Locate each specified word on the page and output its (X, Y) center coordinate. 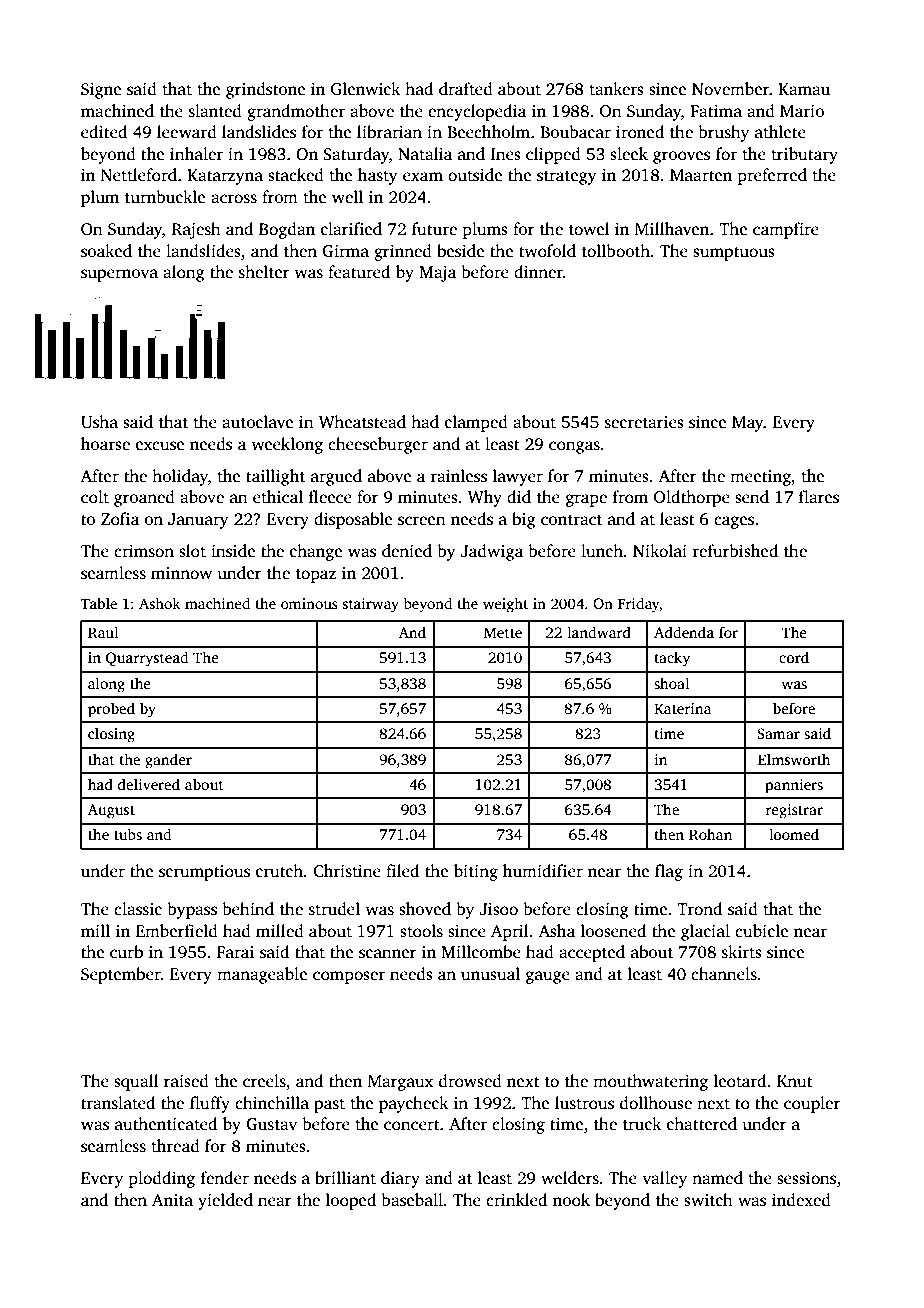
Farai (235, 952)
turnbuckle (165, 196)
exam (423, 177)
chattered (702, 1124)
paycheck (414, 1104)
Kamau (804, 89)
